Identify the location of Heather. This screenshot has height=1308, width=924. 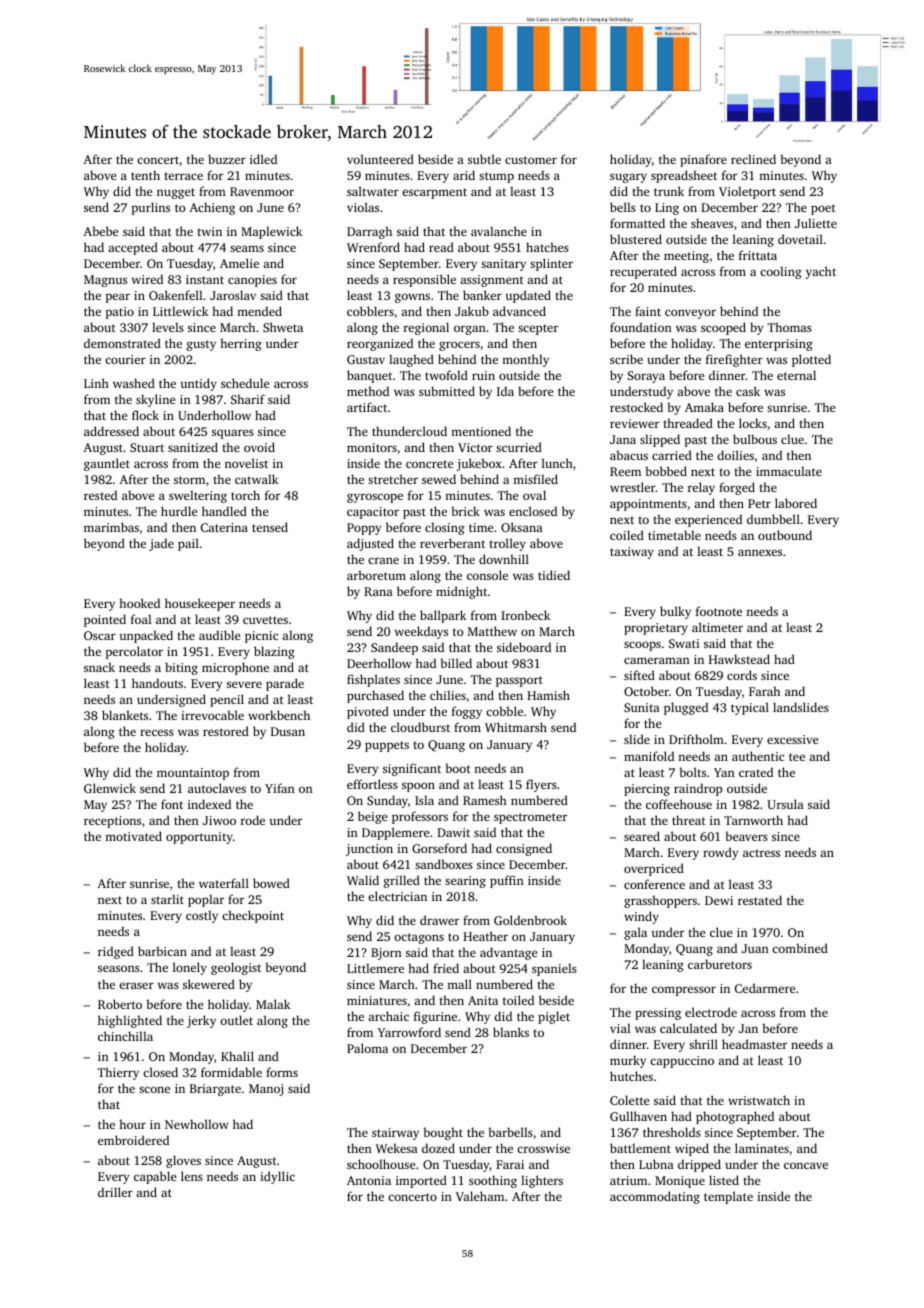
(485, 936).
